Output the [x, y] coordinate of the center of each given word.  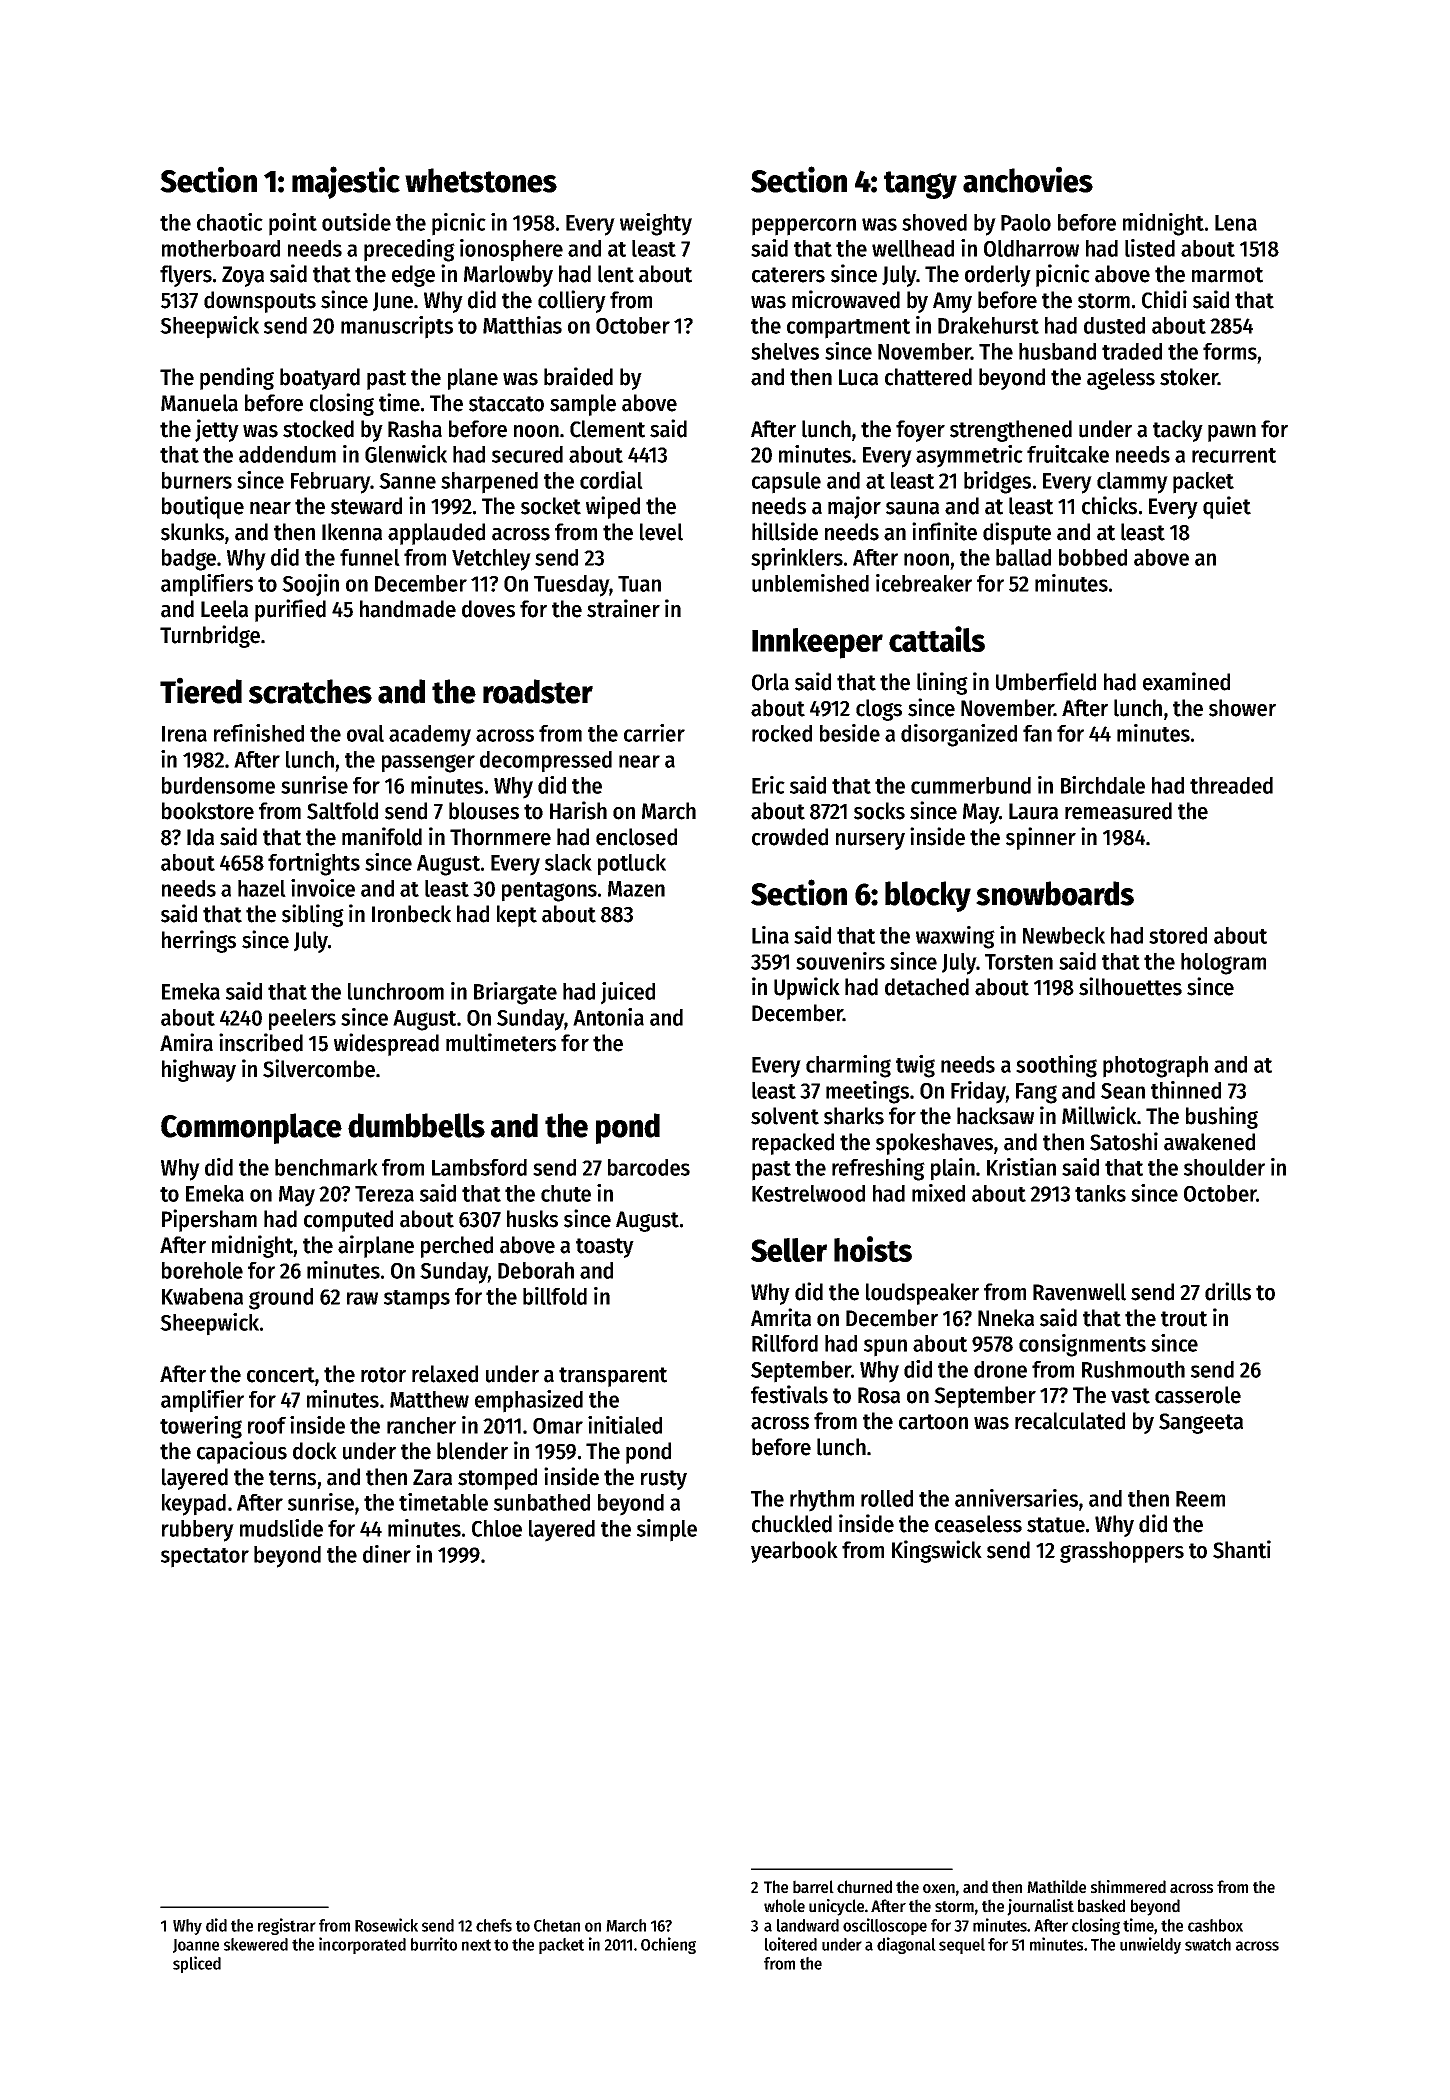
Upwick [807, 988]
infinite [944, 531]
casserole [1198, 1395]
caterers [788, 275]
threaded [1231, 785]
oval [365, 733]
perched [457, 1247]
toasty [605, 1248]
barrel [813, 1887]
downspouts [260, 302]
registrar [287, 1926]
